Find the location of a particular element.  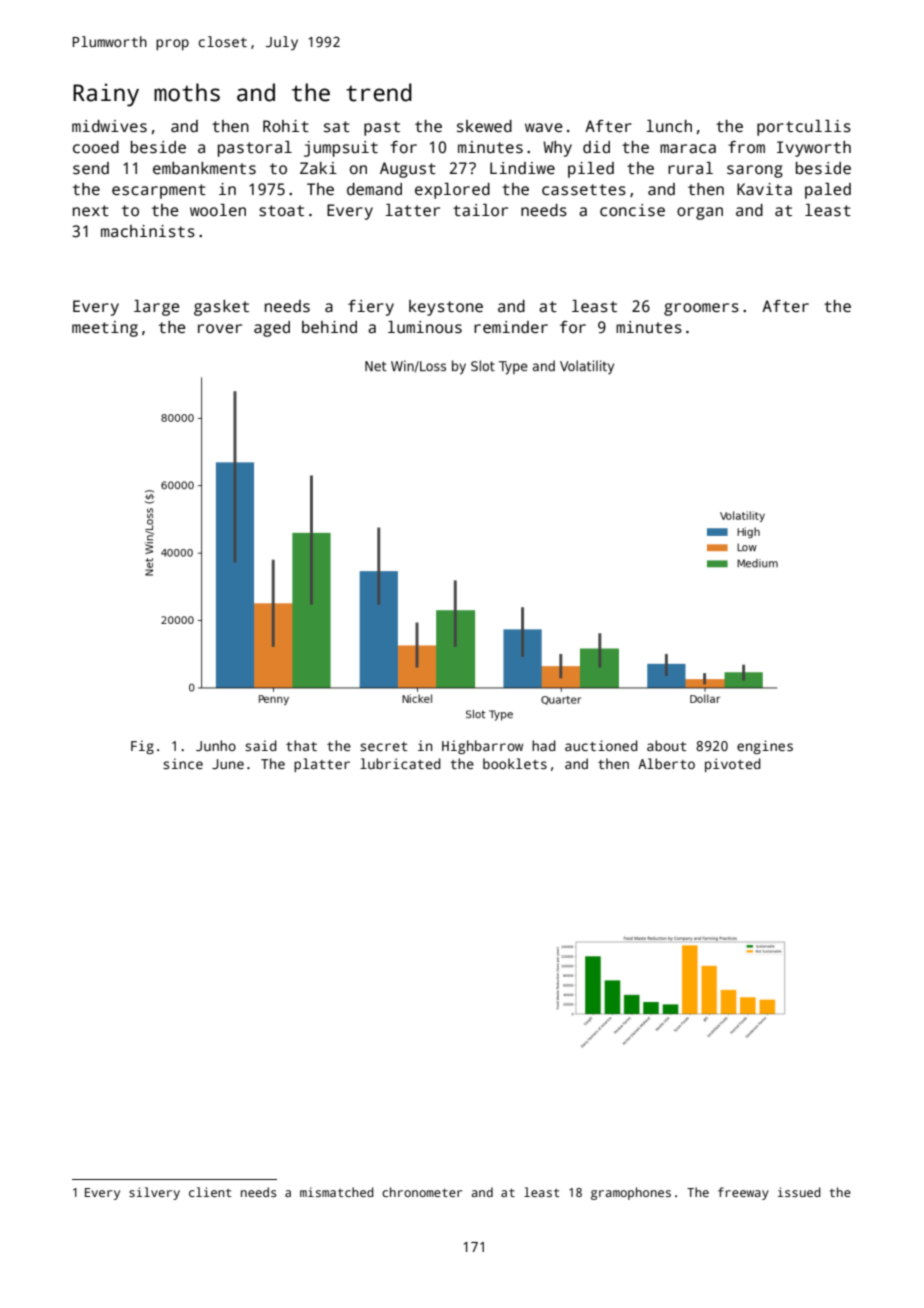

pivoted is located at coordinates (733, 765).
